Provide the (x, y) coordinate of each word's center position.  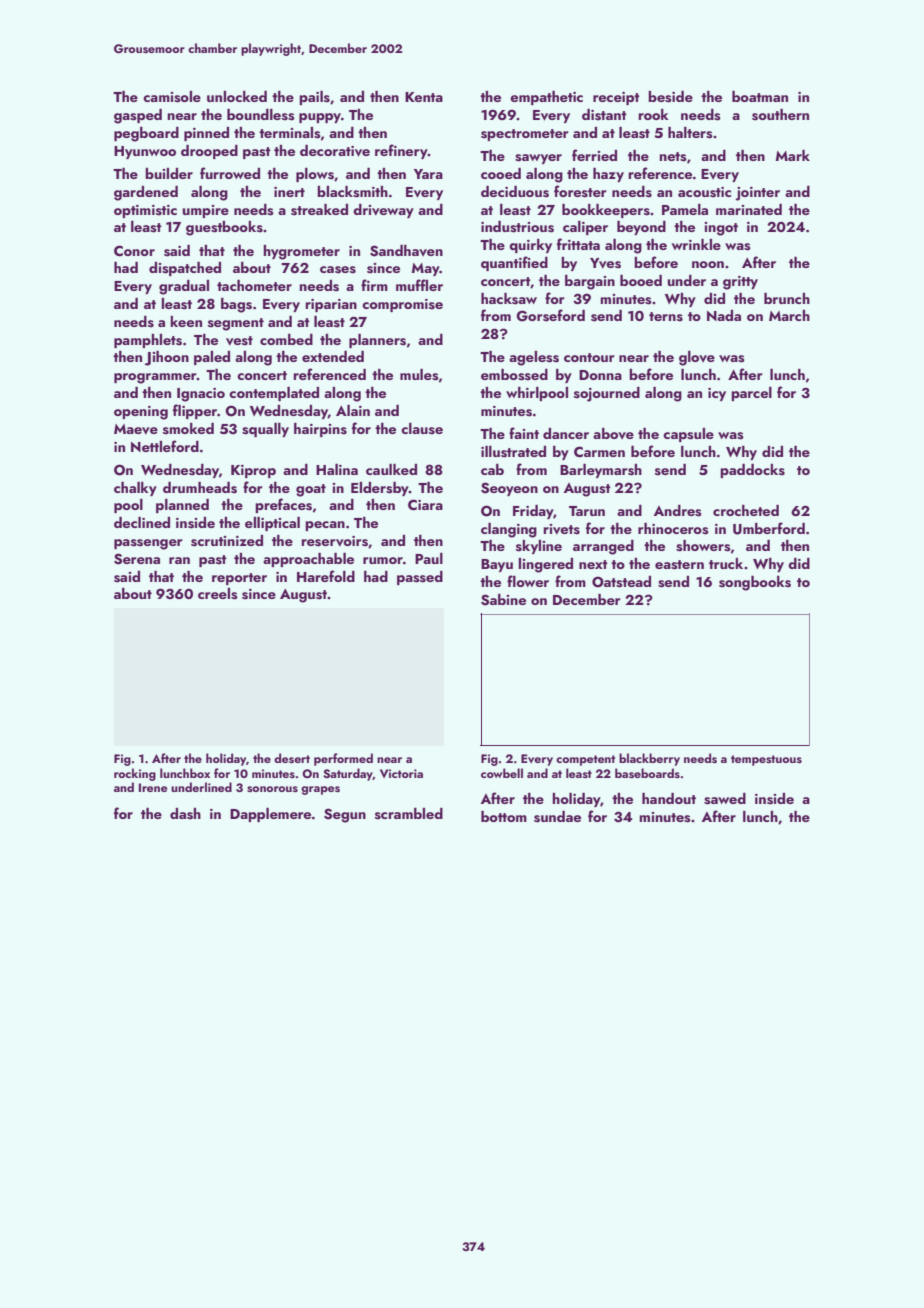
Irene (153, 787)
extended (333, 356)
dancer (566, 433)
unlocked (237, 96)
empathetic (546, 98)
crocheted (746, 510)
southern (780, 115)
